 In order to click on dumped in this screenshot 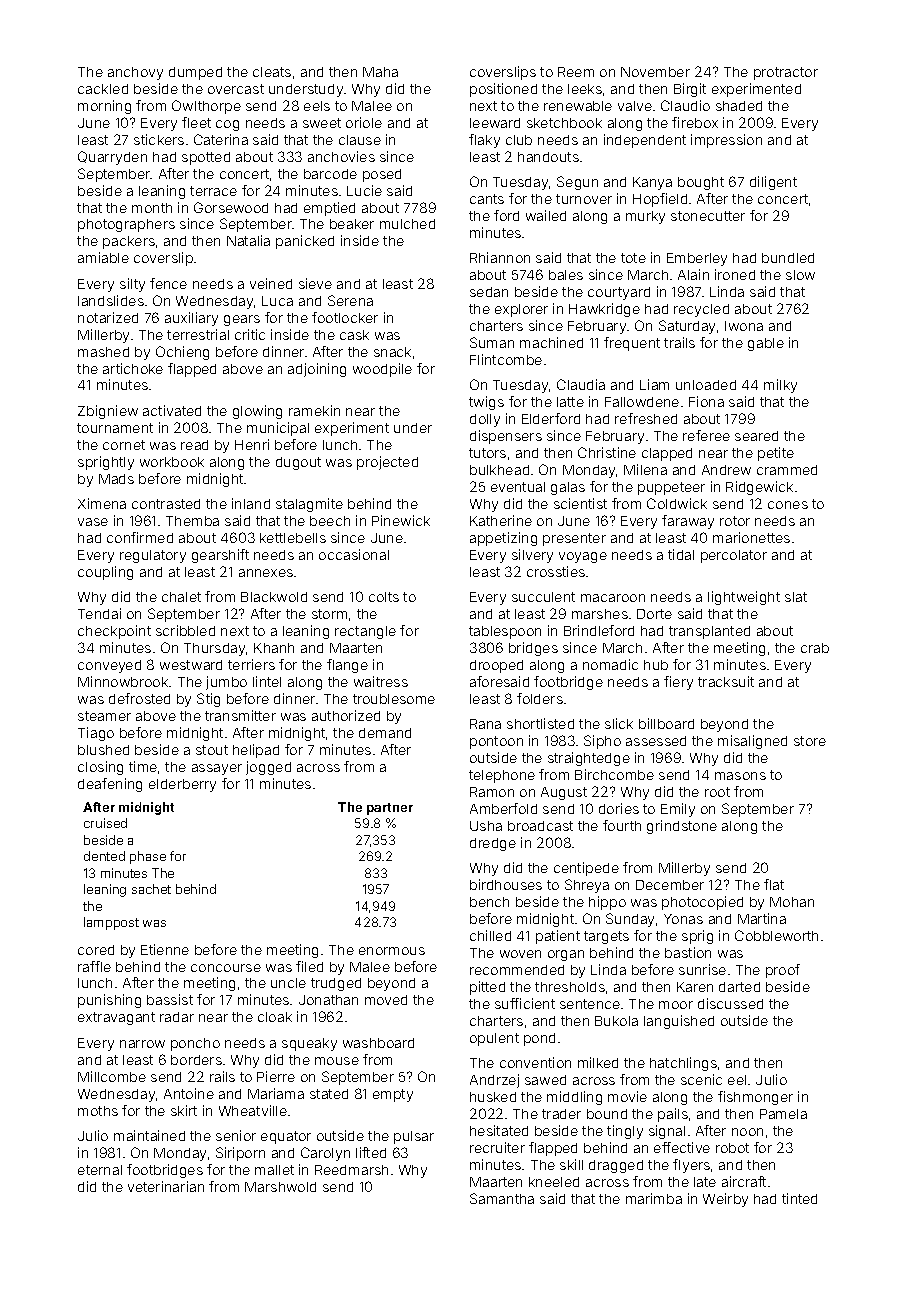, I will do `click(195, 73)`.
